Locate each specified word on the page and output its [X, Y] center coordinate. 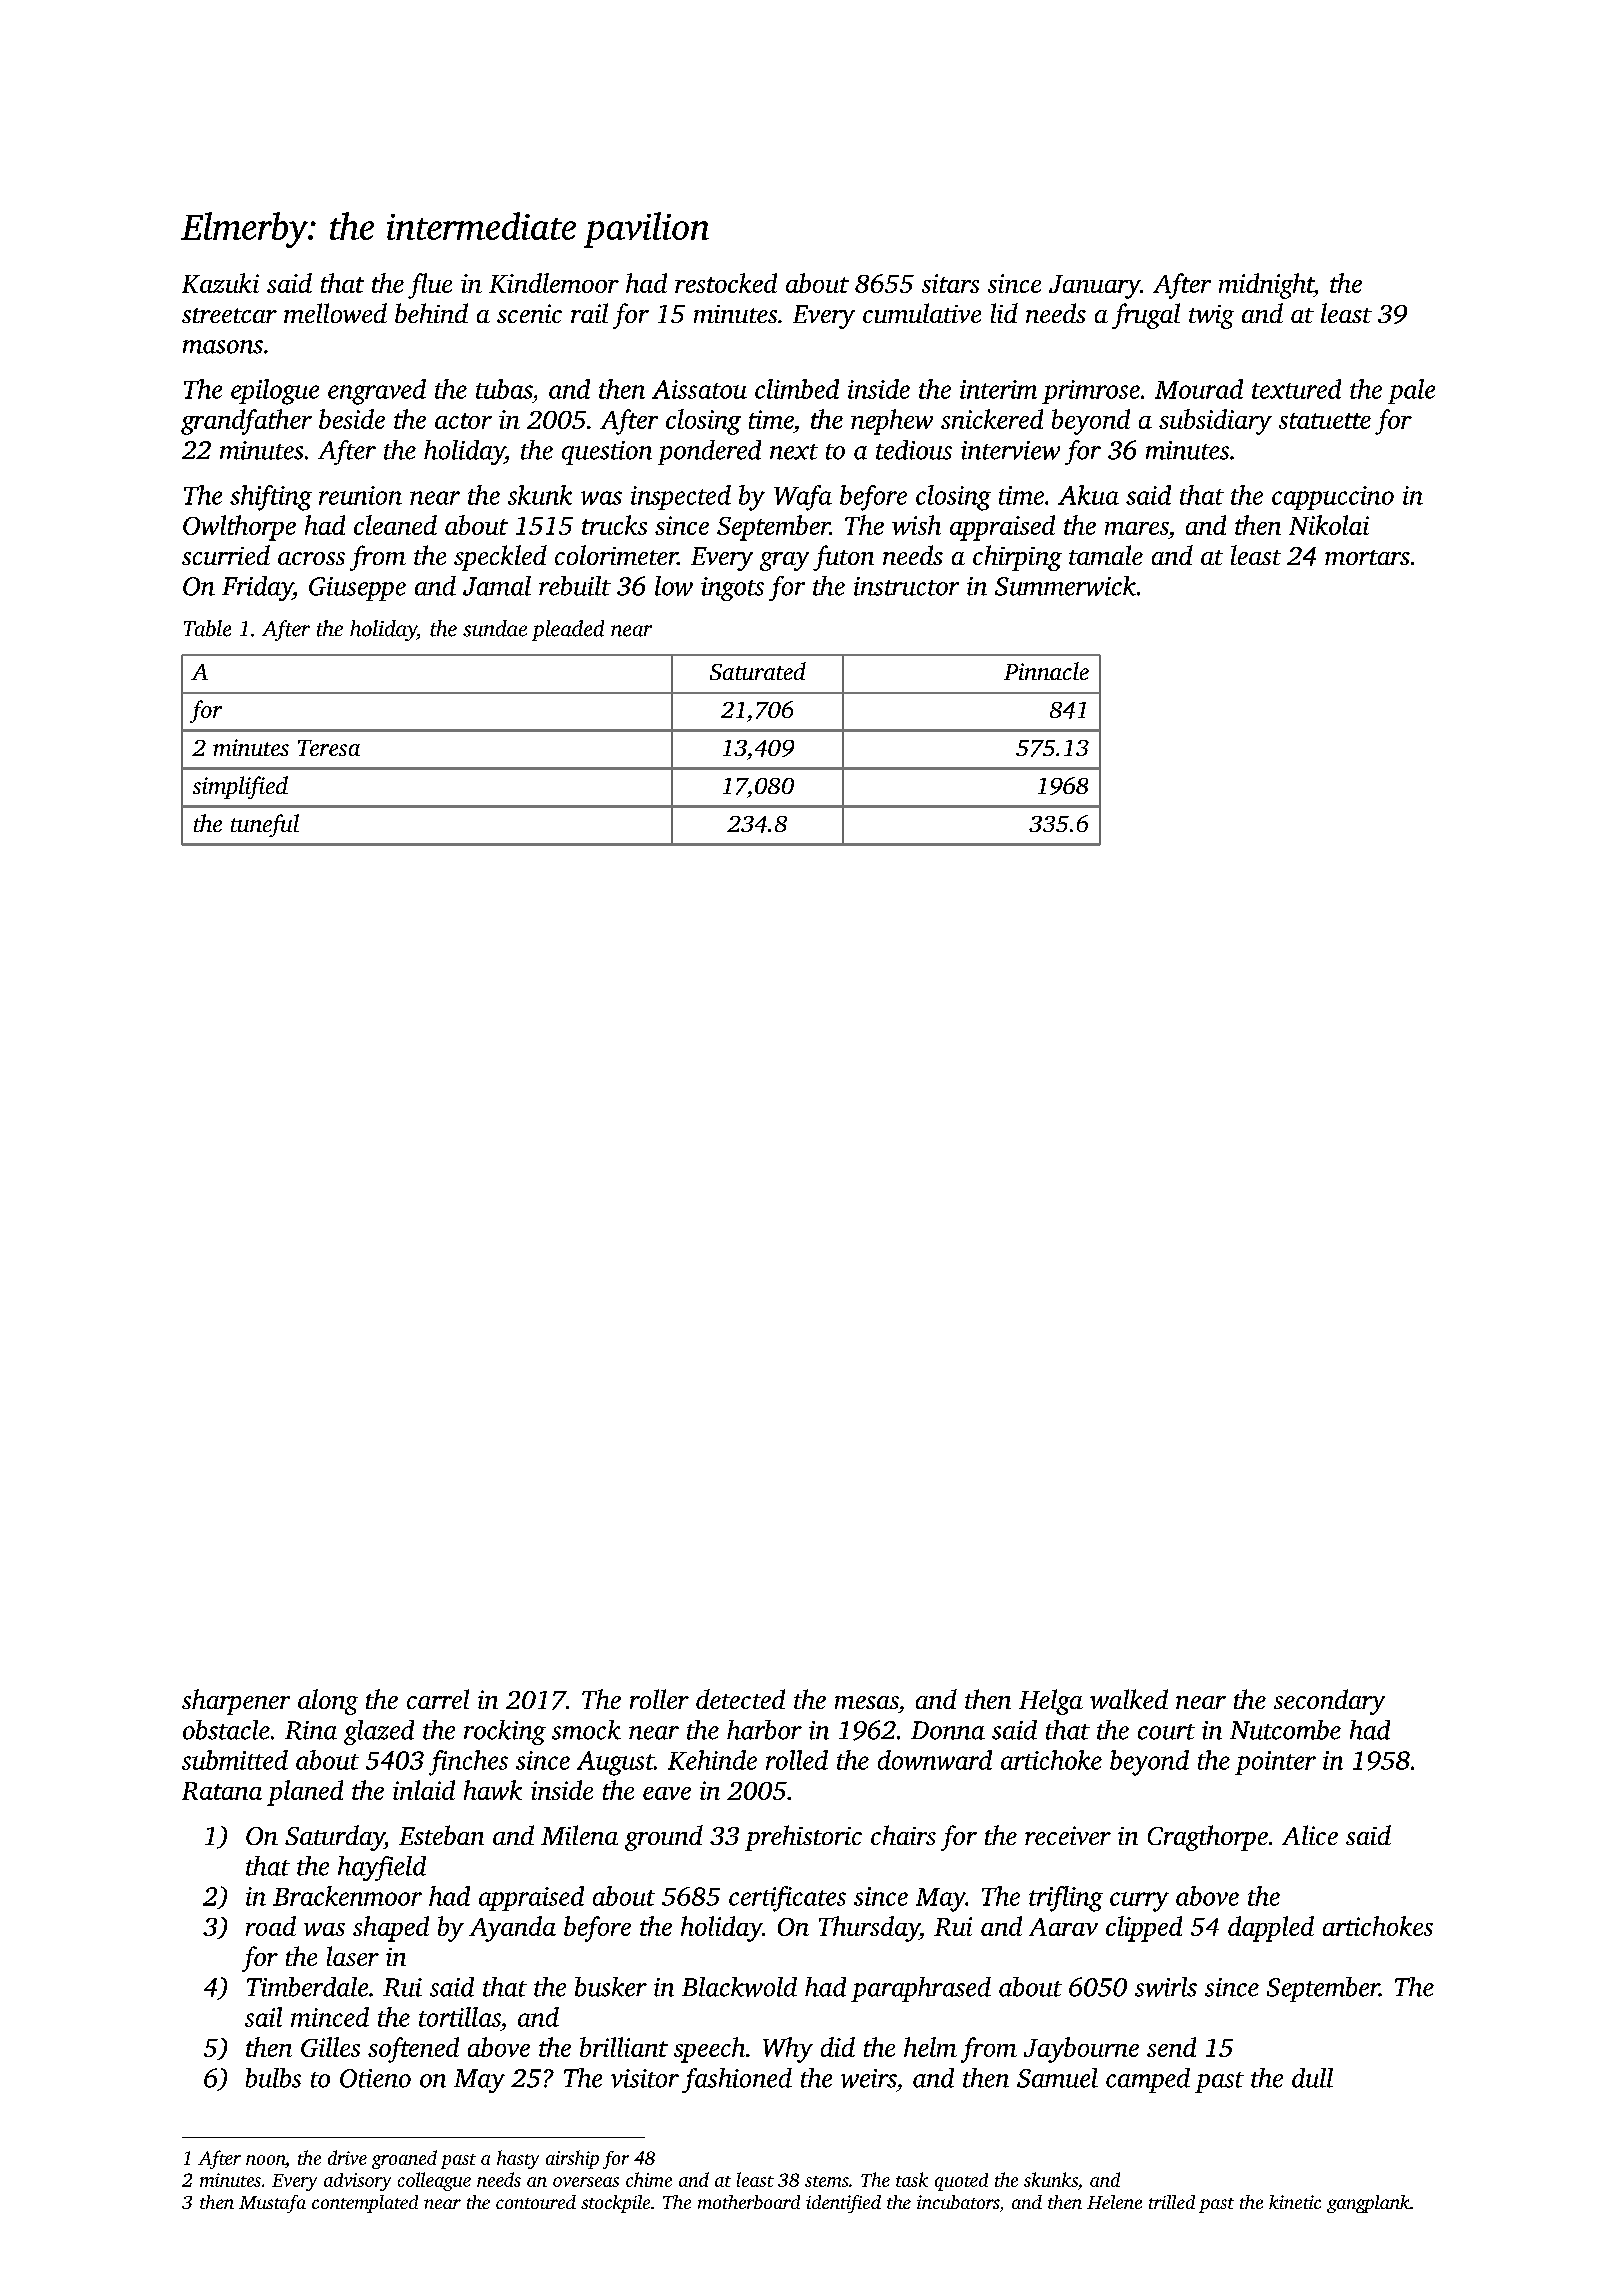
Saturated [758, 671]
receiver [1068, 1835]
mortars [1367, 557]
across [311, 558]
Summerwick [1065, 586]
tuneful [265, 825]
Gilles [330, 2047]
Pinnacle [1046, 671]
